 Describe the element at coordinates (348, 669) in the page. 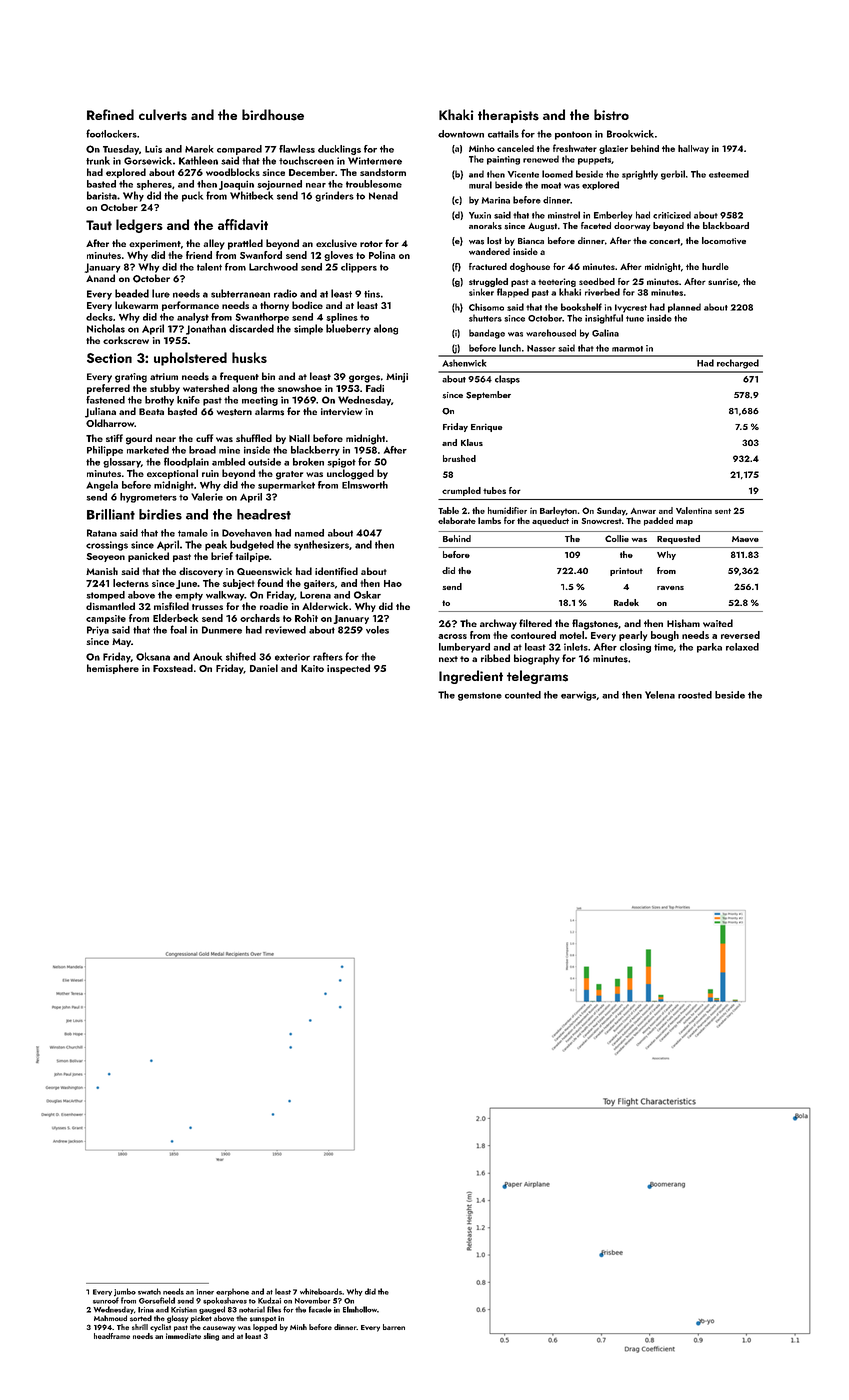

I see `inspected` at that location.
